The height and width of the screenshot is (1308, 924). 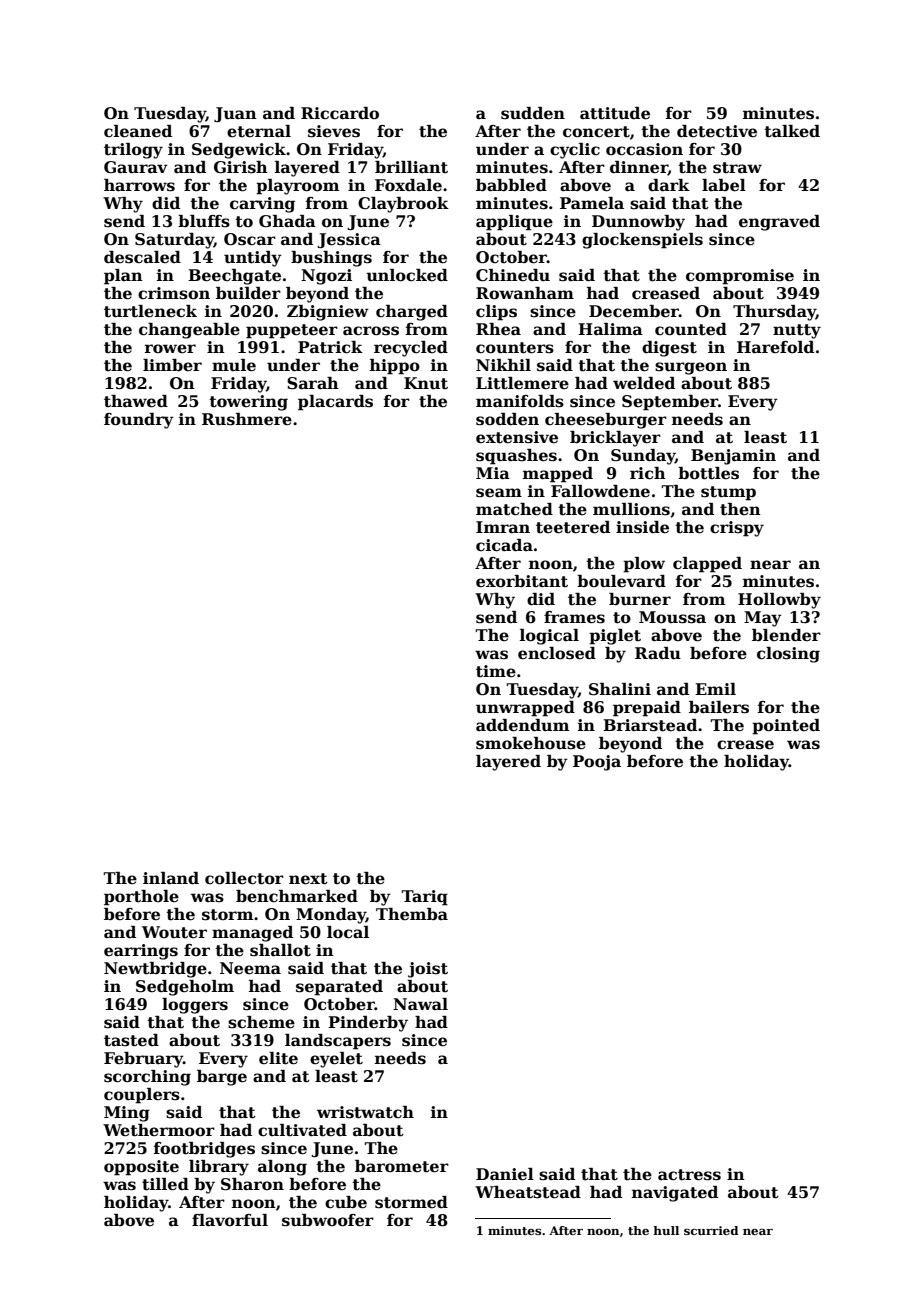 I want to click on talked, so click(x=792, y=131).
